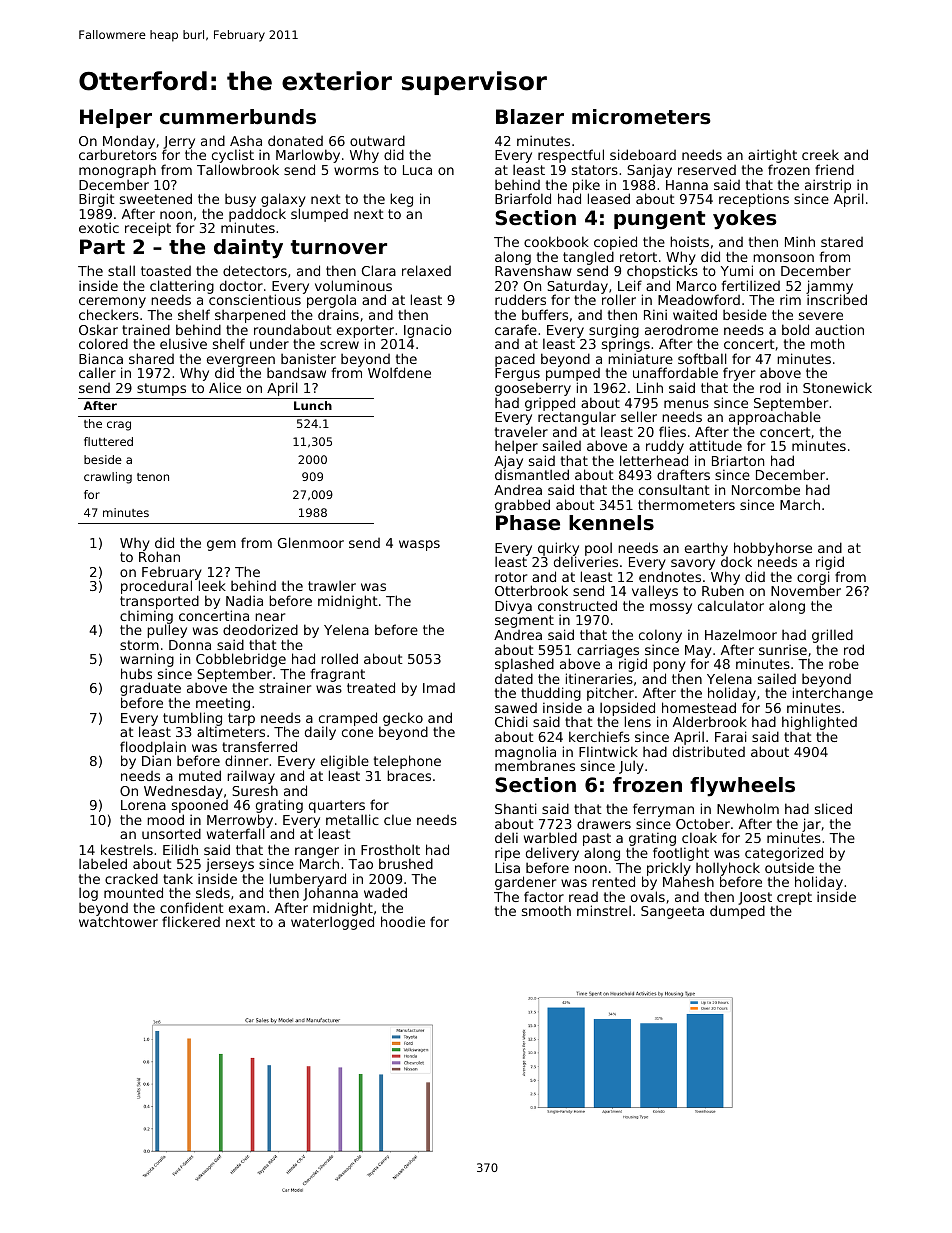 The height and width of the screenshot is (1233, 952). What do you see at coordinates (832, 636) in the screenshot?
I see `grilled` at bounding box center [832, 636].
